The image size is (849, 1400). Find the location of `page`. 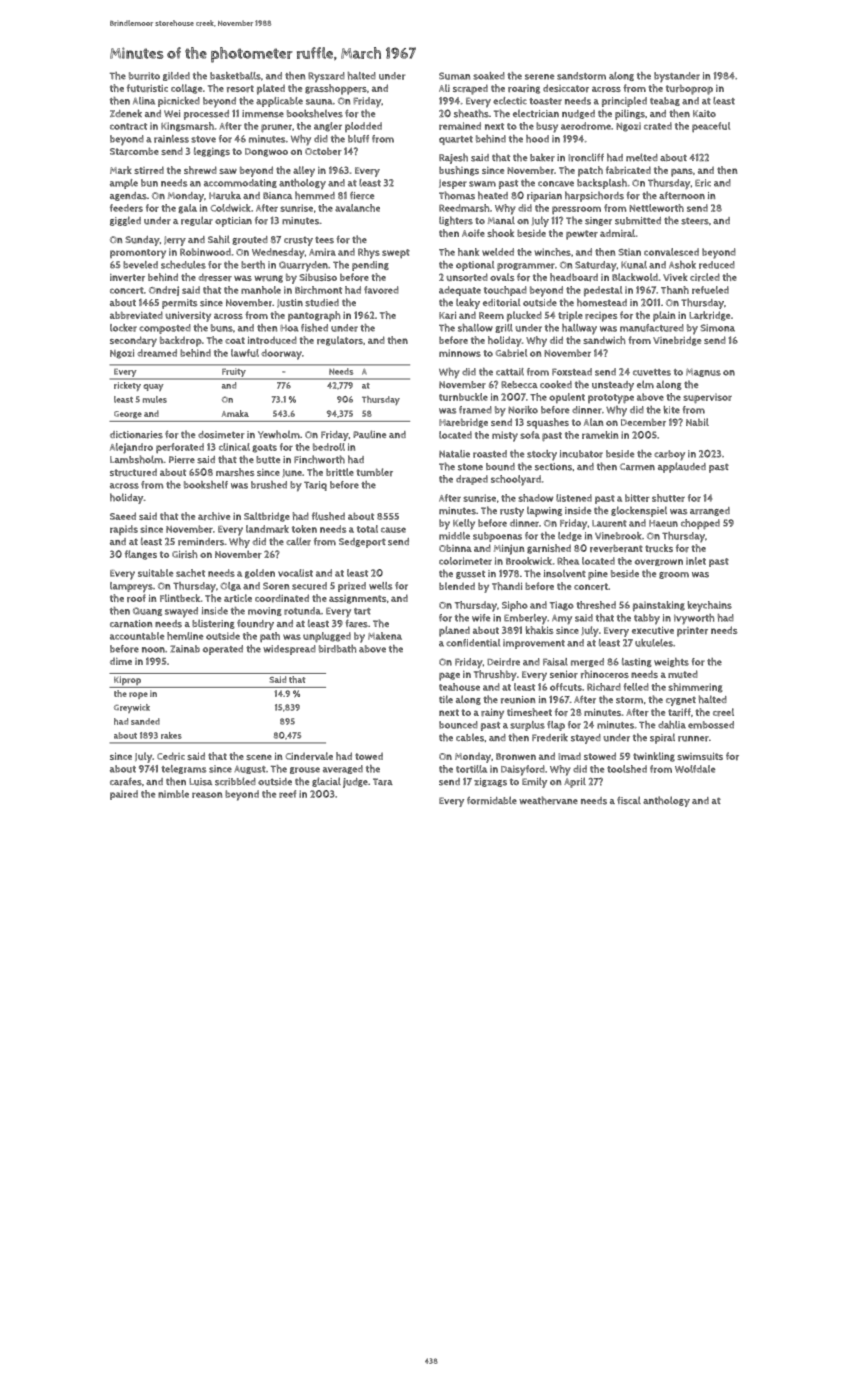

page is located at coordinates (449, 676).
